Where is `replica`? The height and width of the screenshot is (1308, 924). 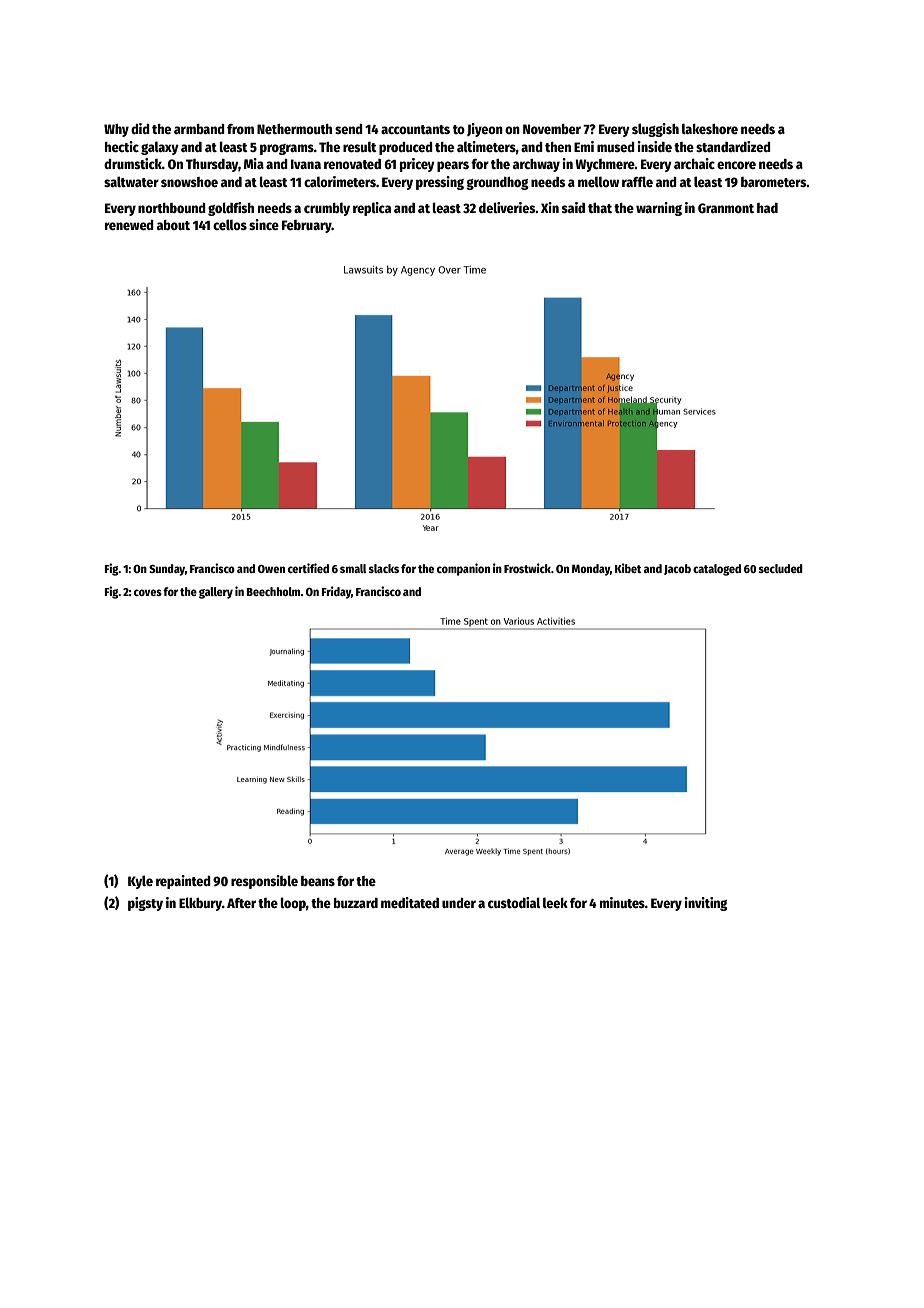 replica is located at coordinates (372, 209).
